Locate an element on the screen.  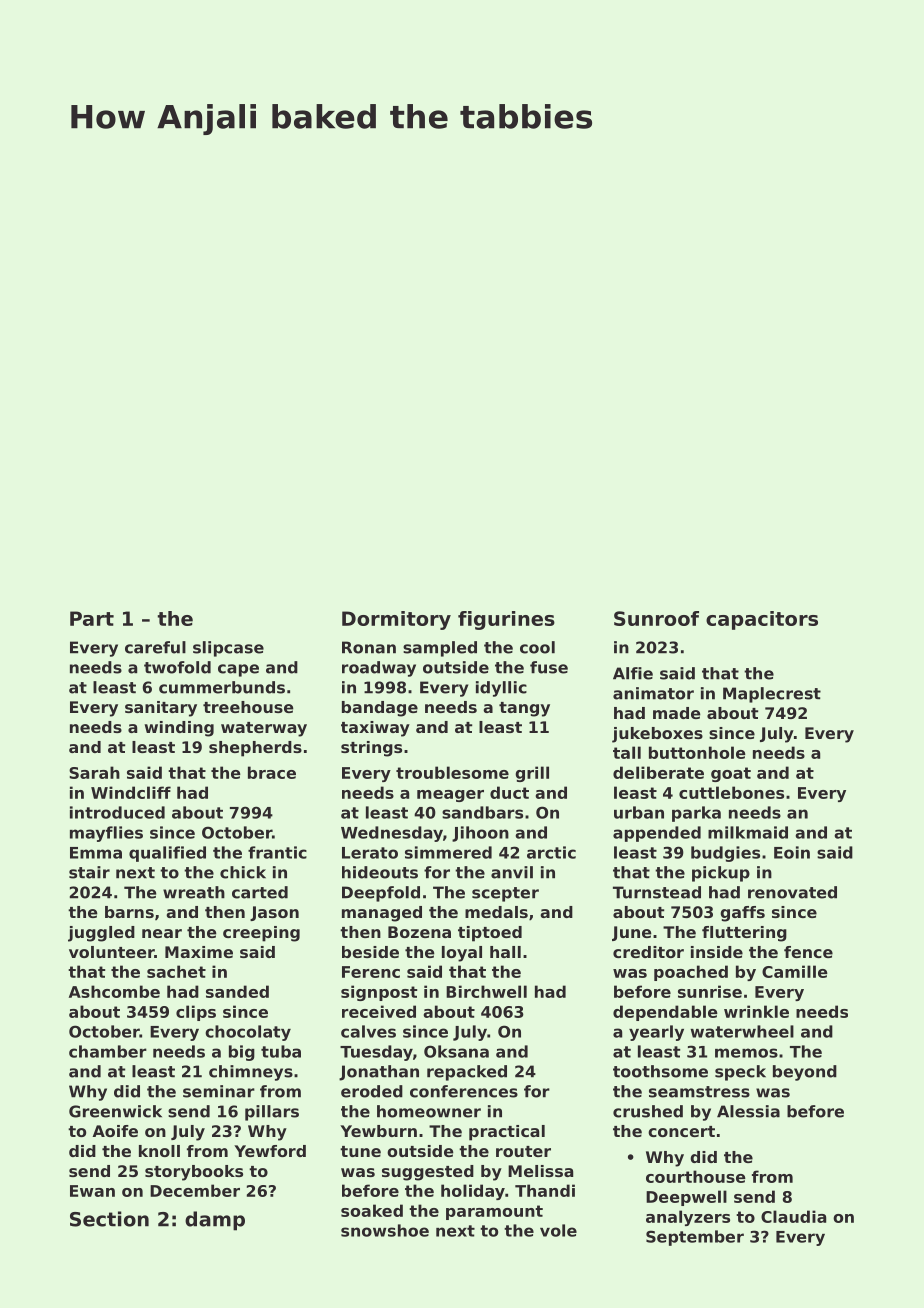
careful is located at coordinates (155, 647).
